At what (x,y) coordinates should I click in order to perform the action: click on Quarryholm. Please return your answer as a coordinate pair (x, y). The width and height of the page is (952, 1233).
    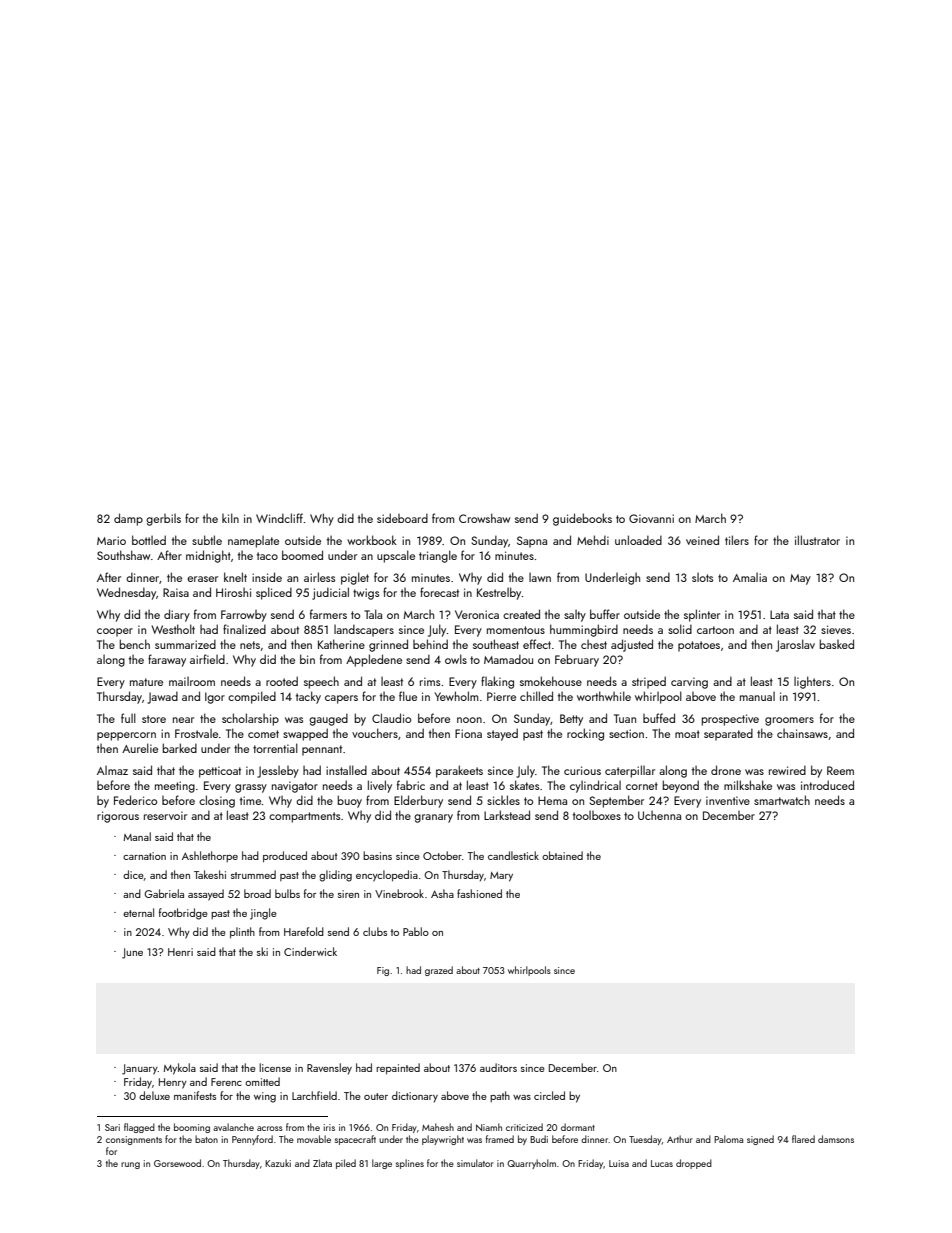
    Looking at the image, I should click on (531, 1164).
